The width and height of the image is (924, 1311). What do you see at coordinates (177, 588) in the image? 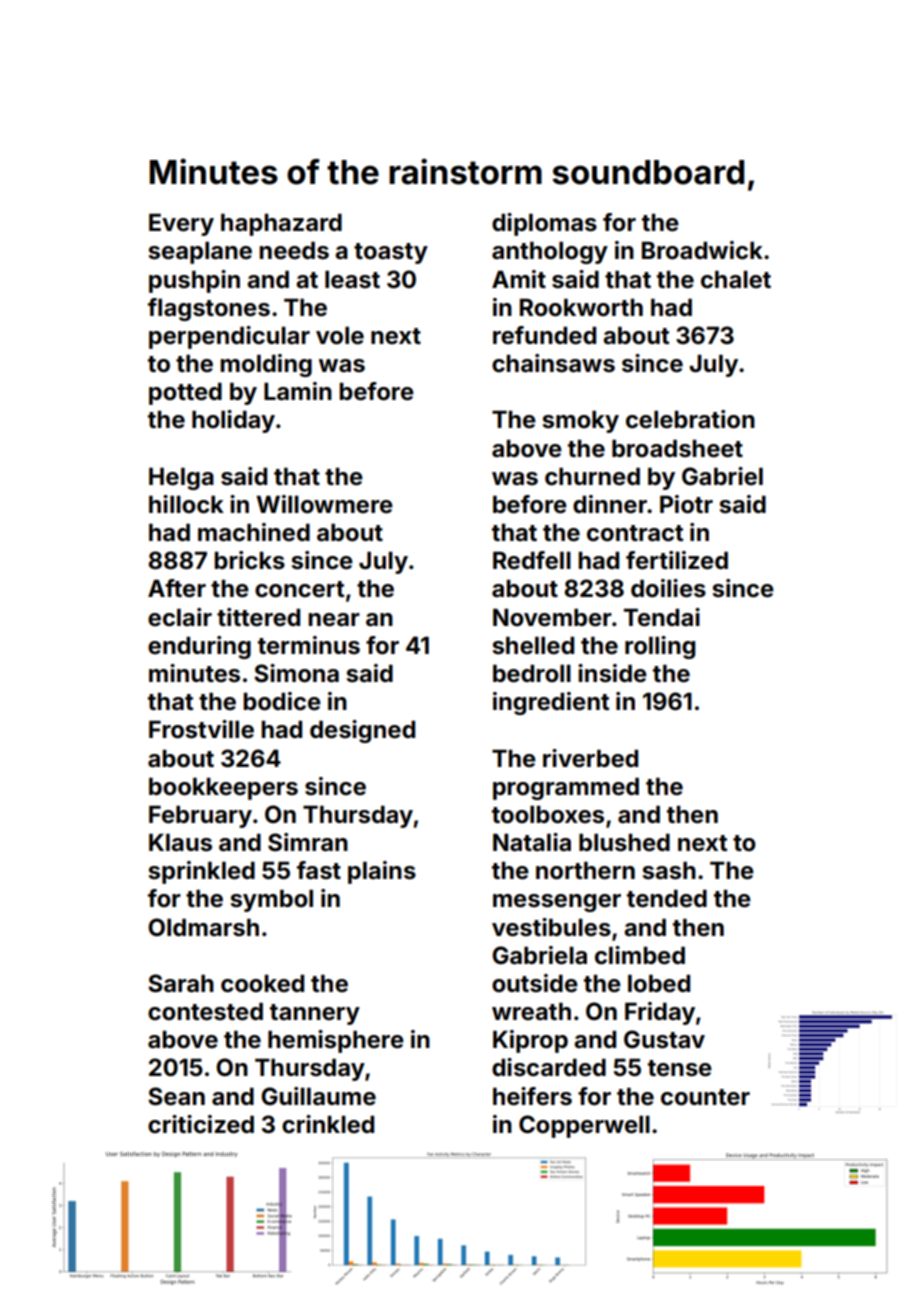
I see `After` at bounding box center [177, 588].
